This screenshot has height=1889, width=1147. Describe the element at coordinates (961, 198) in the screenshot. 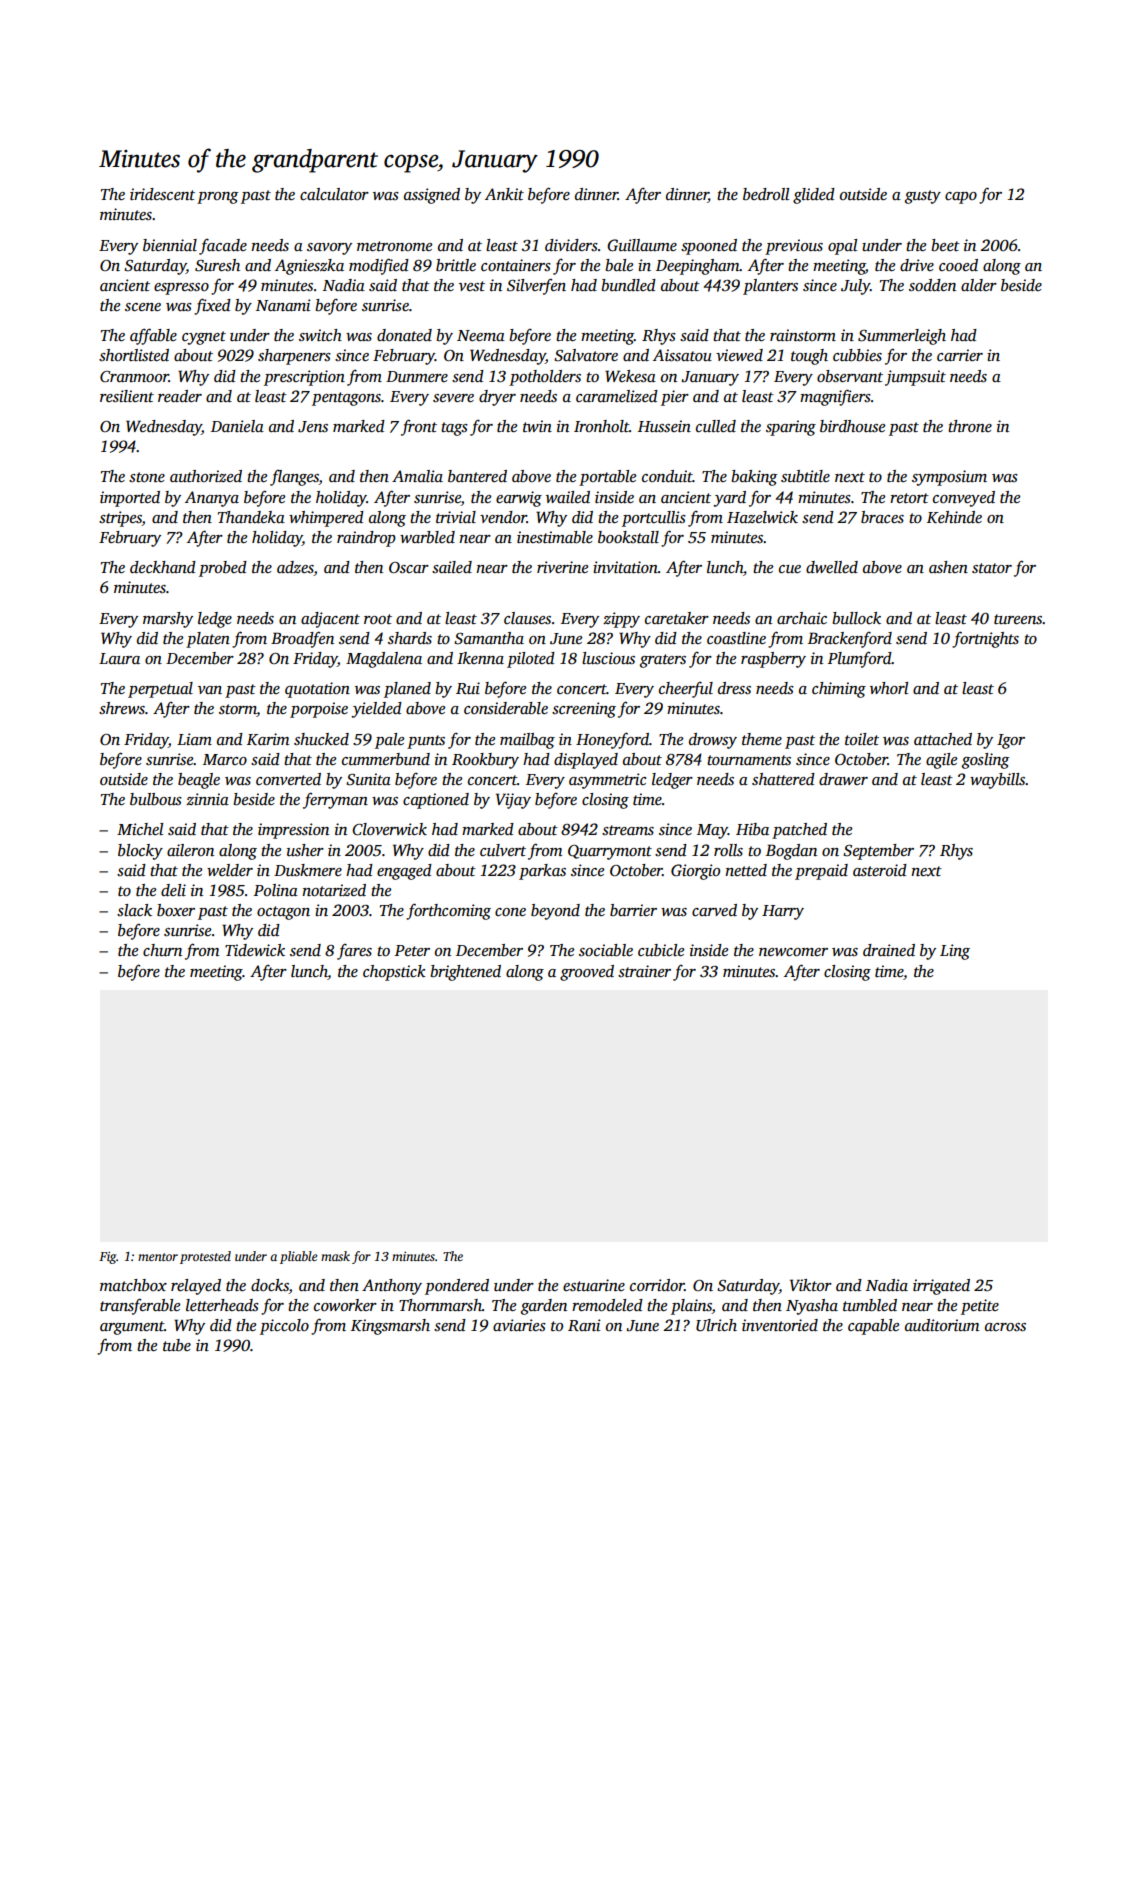

I see `capo` at that location.
